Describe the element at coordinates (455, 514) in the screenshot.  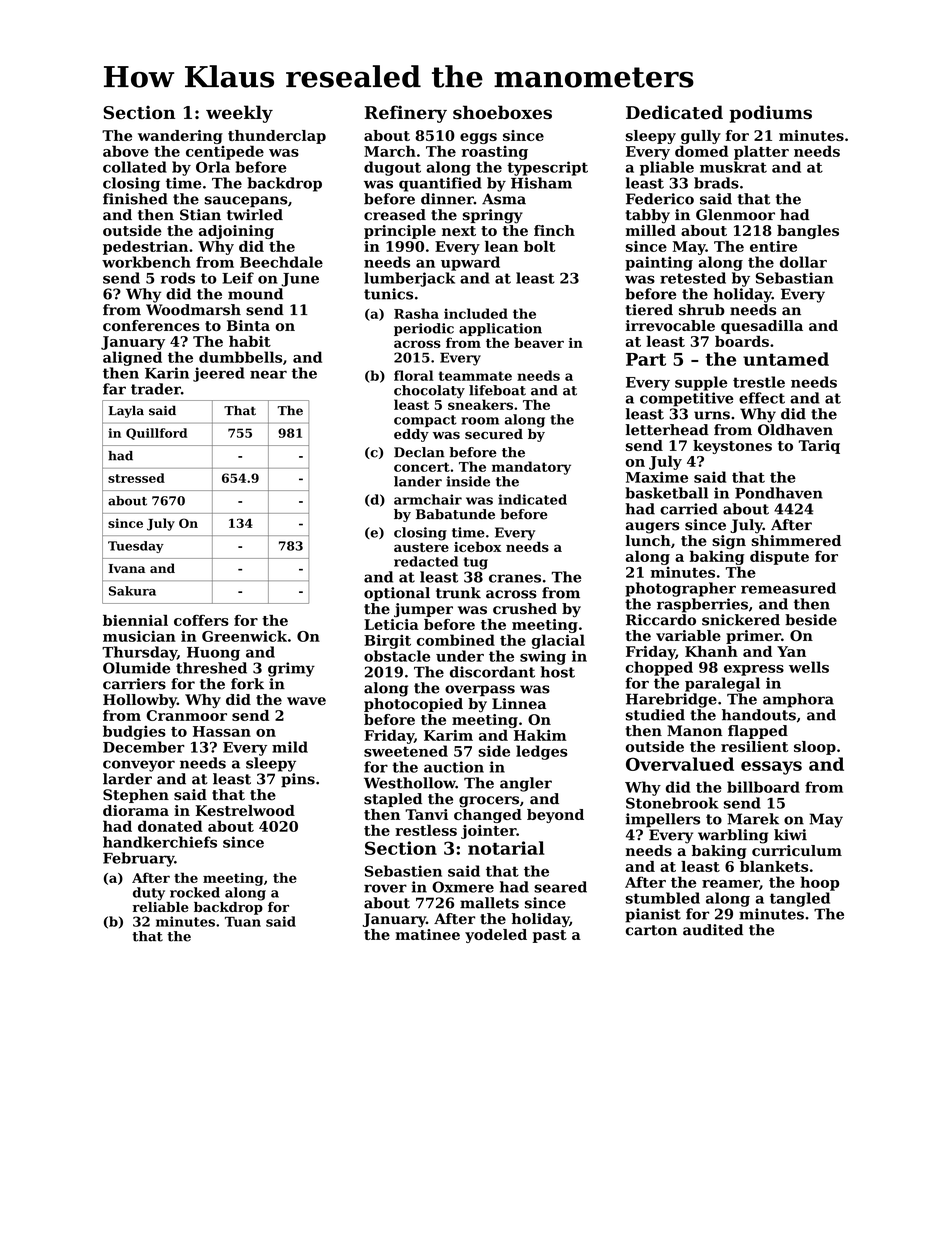
I see `Babatunde` at that location.
